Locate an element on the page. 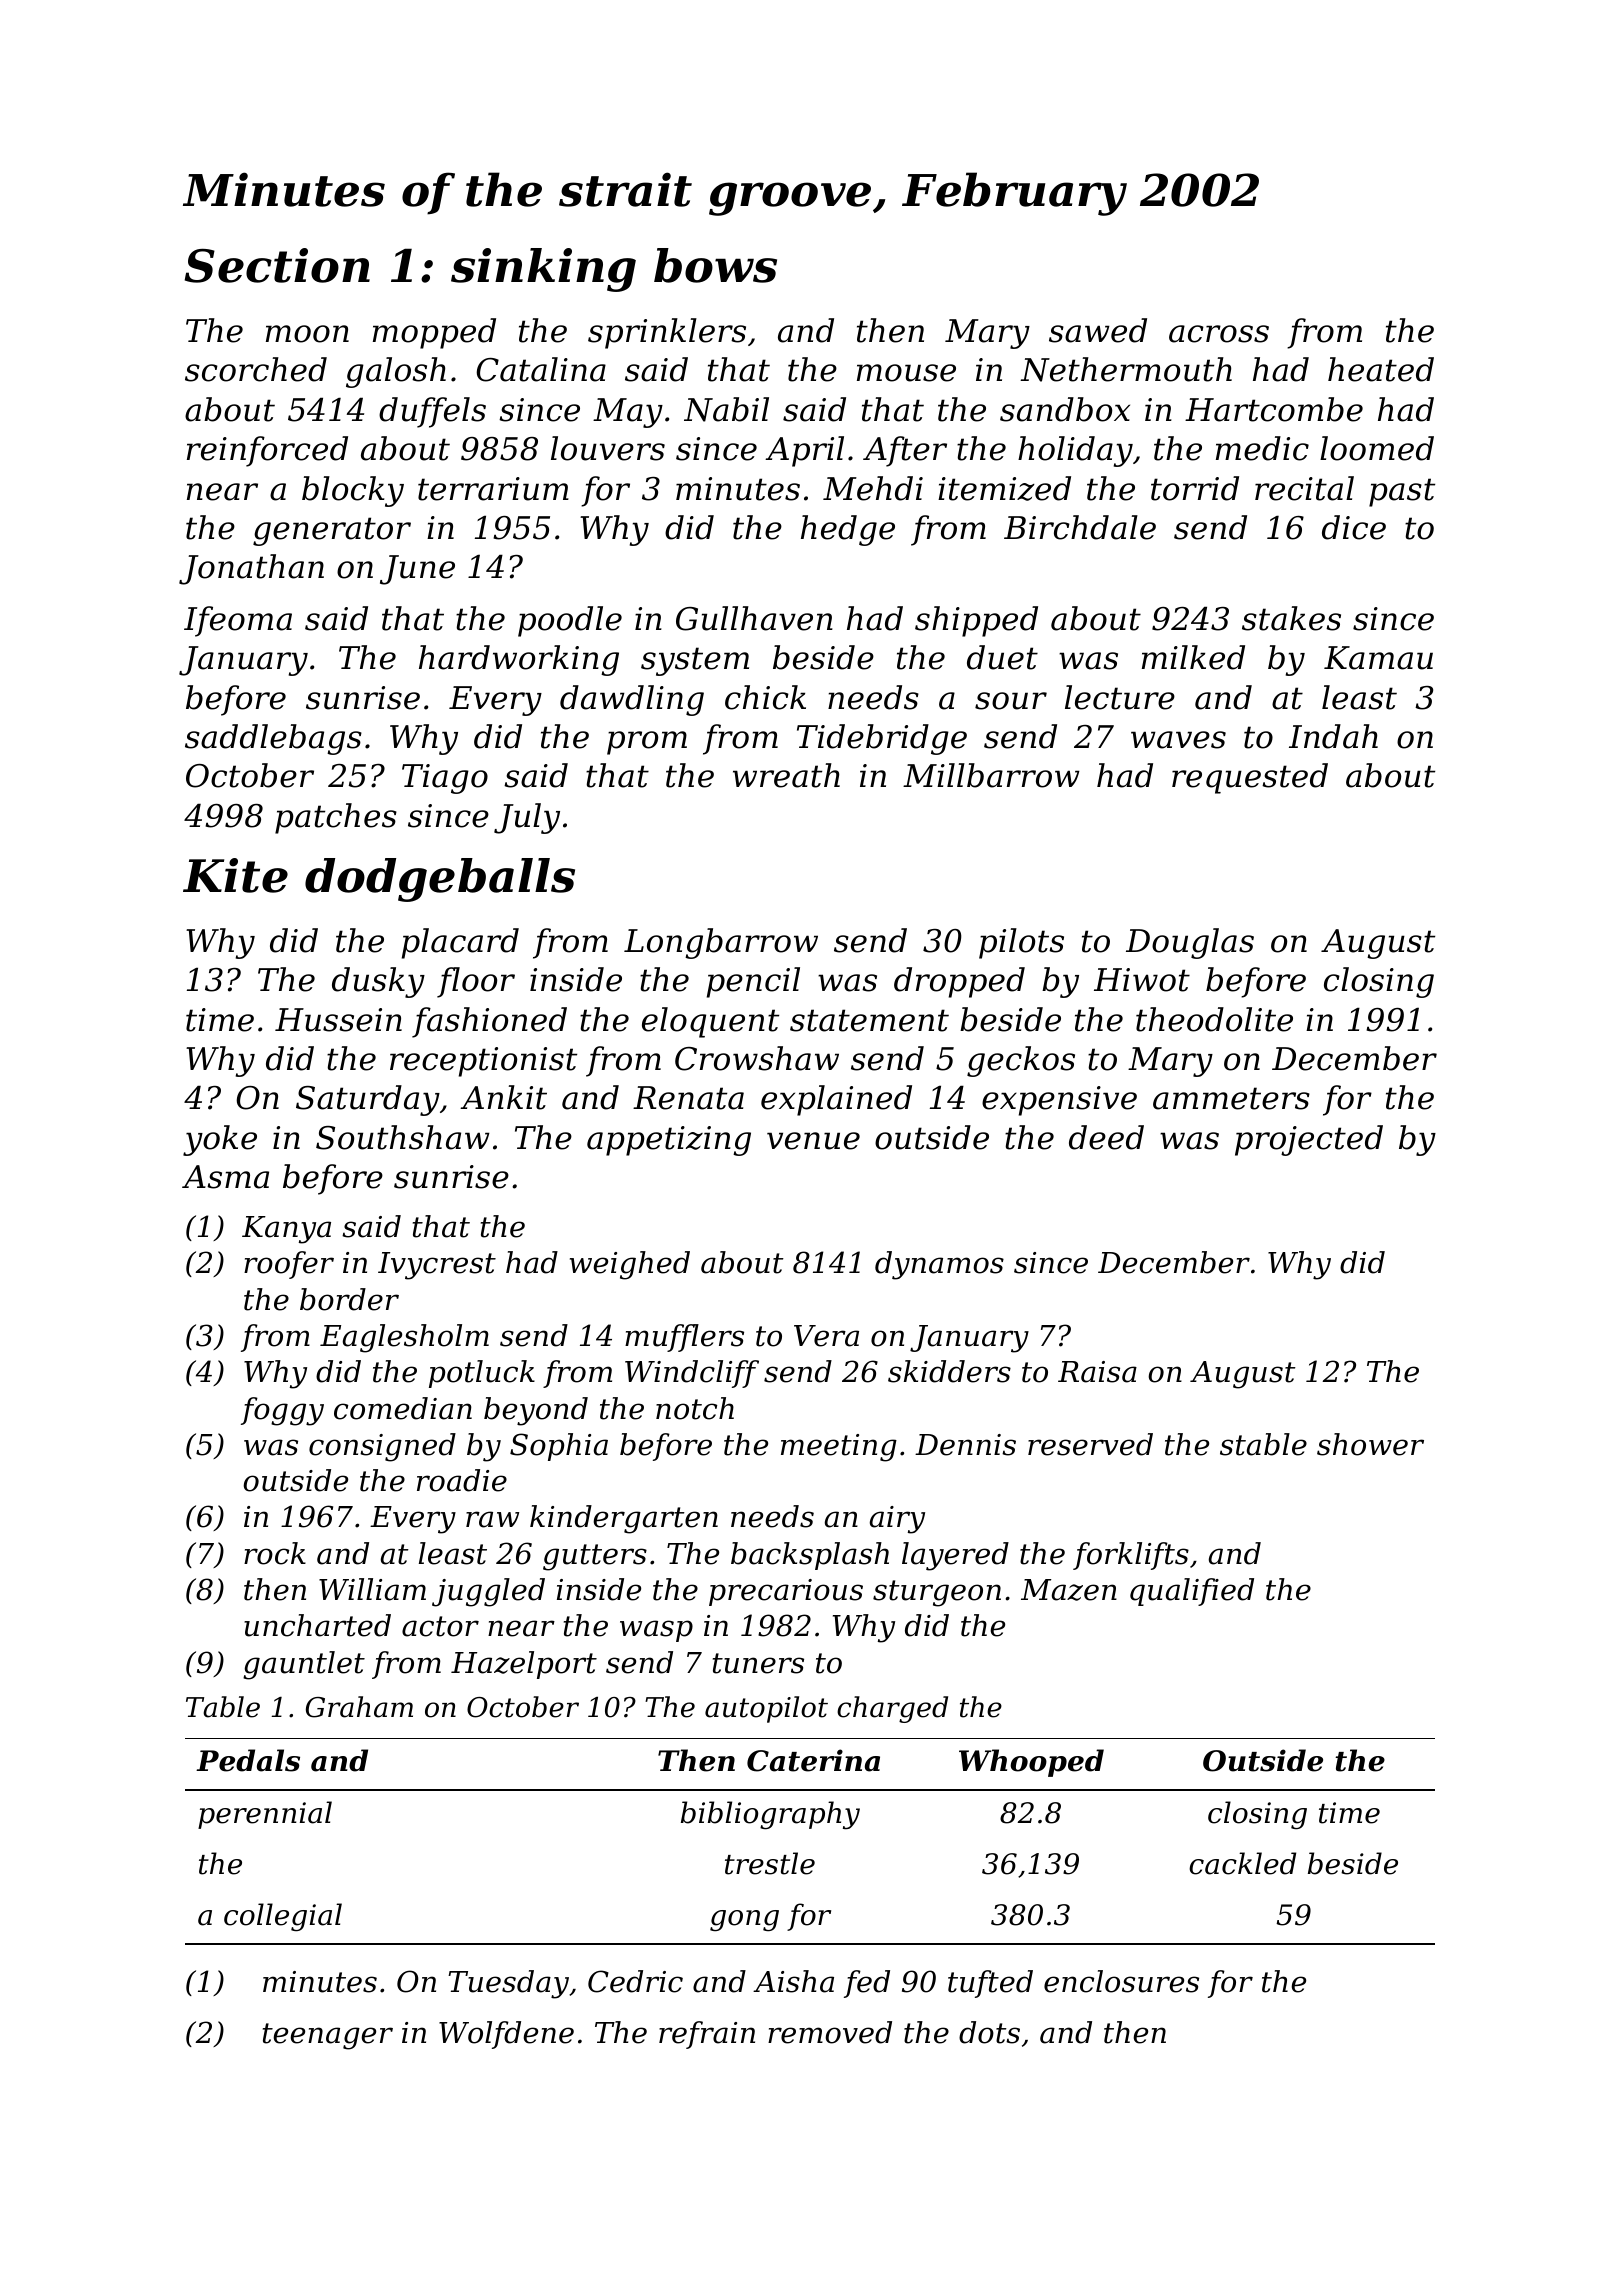  Douglas is located at coordinates (1190, 943).
